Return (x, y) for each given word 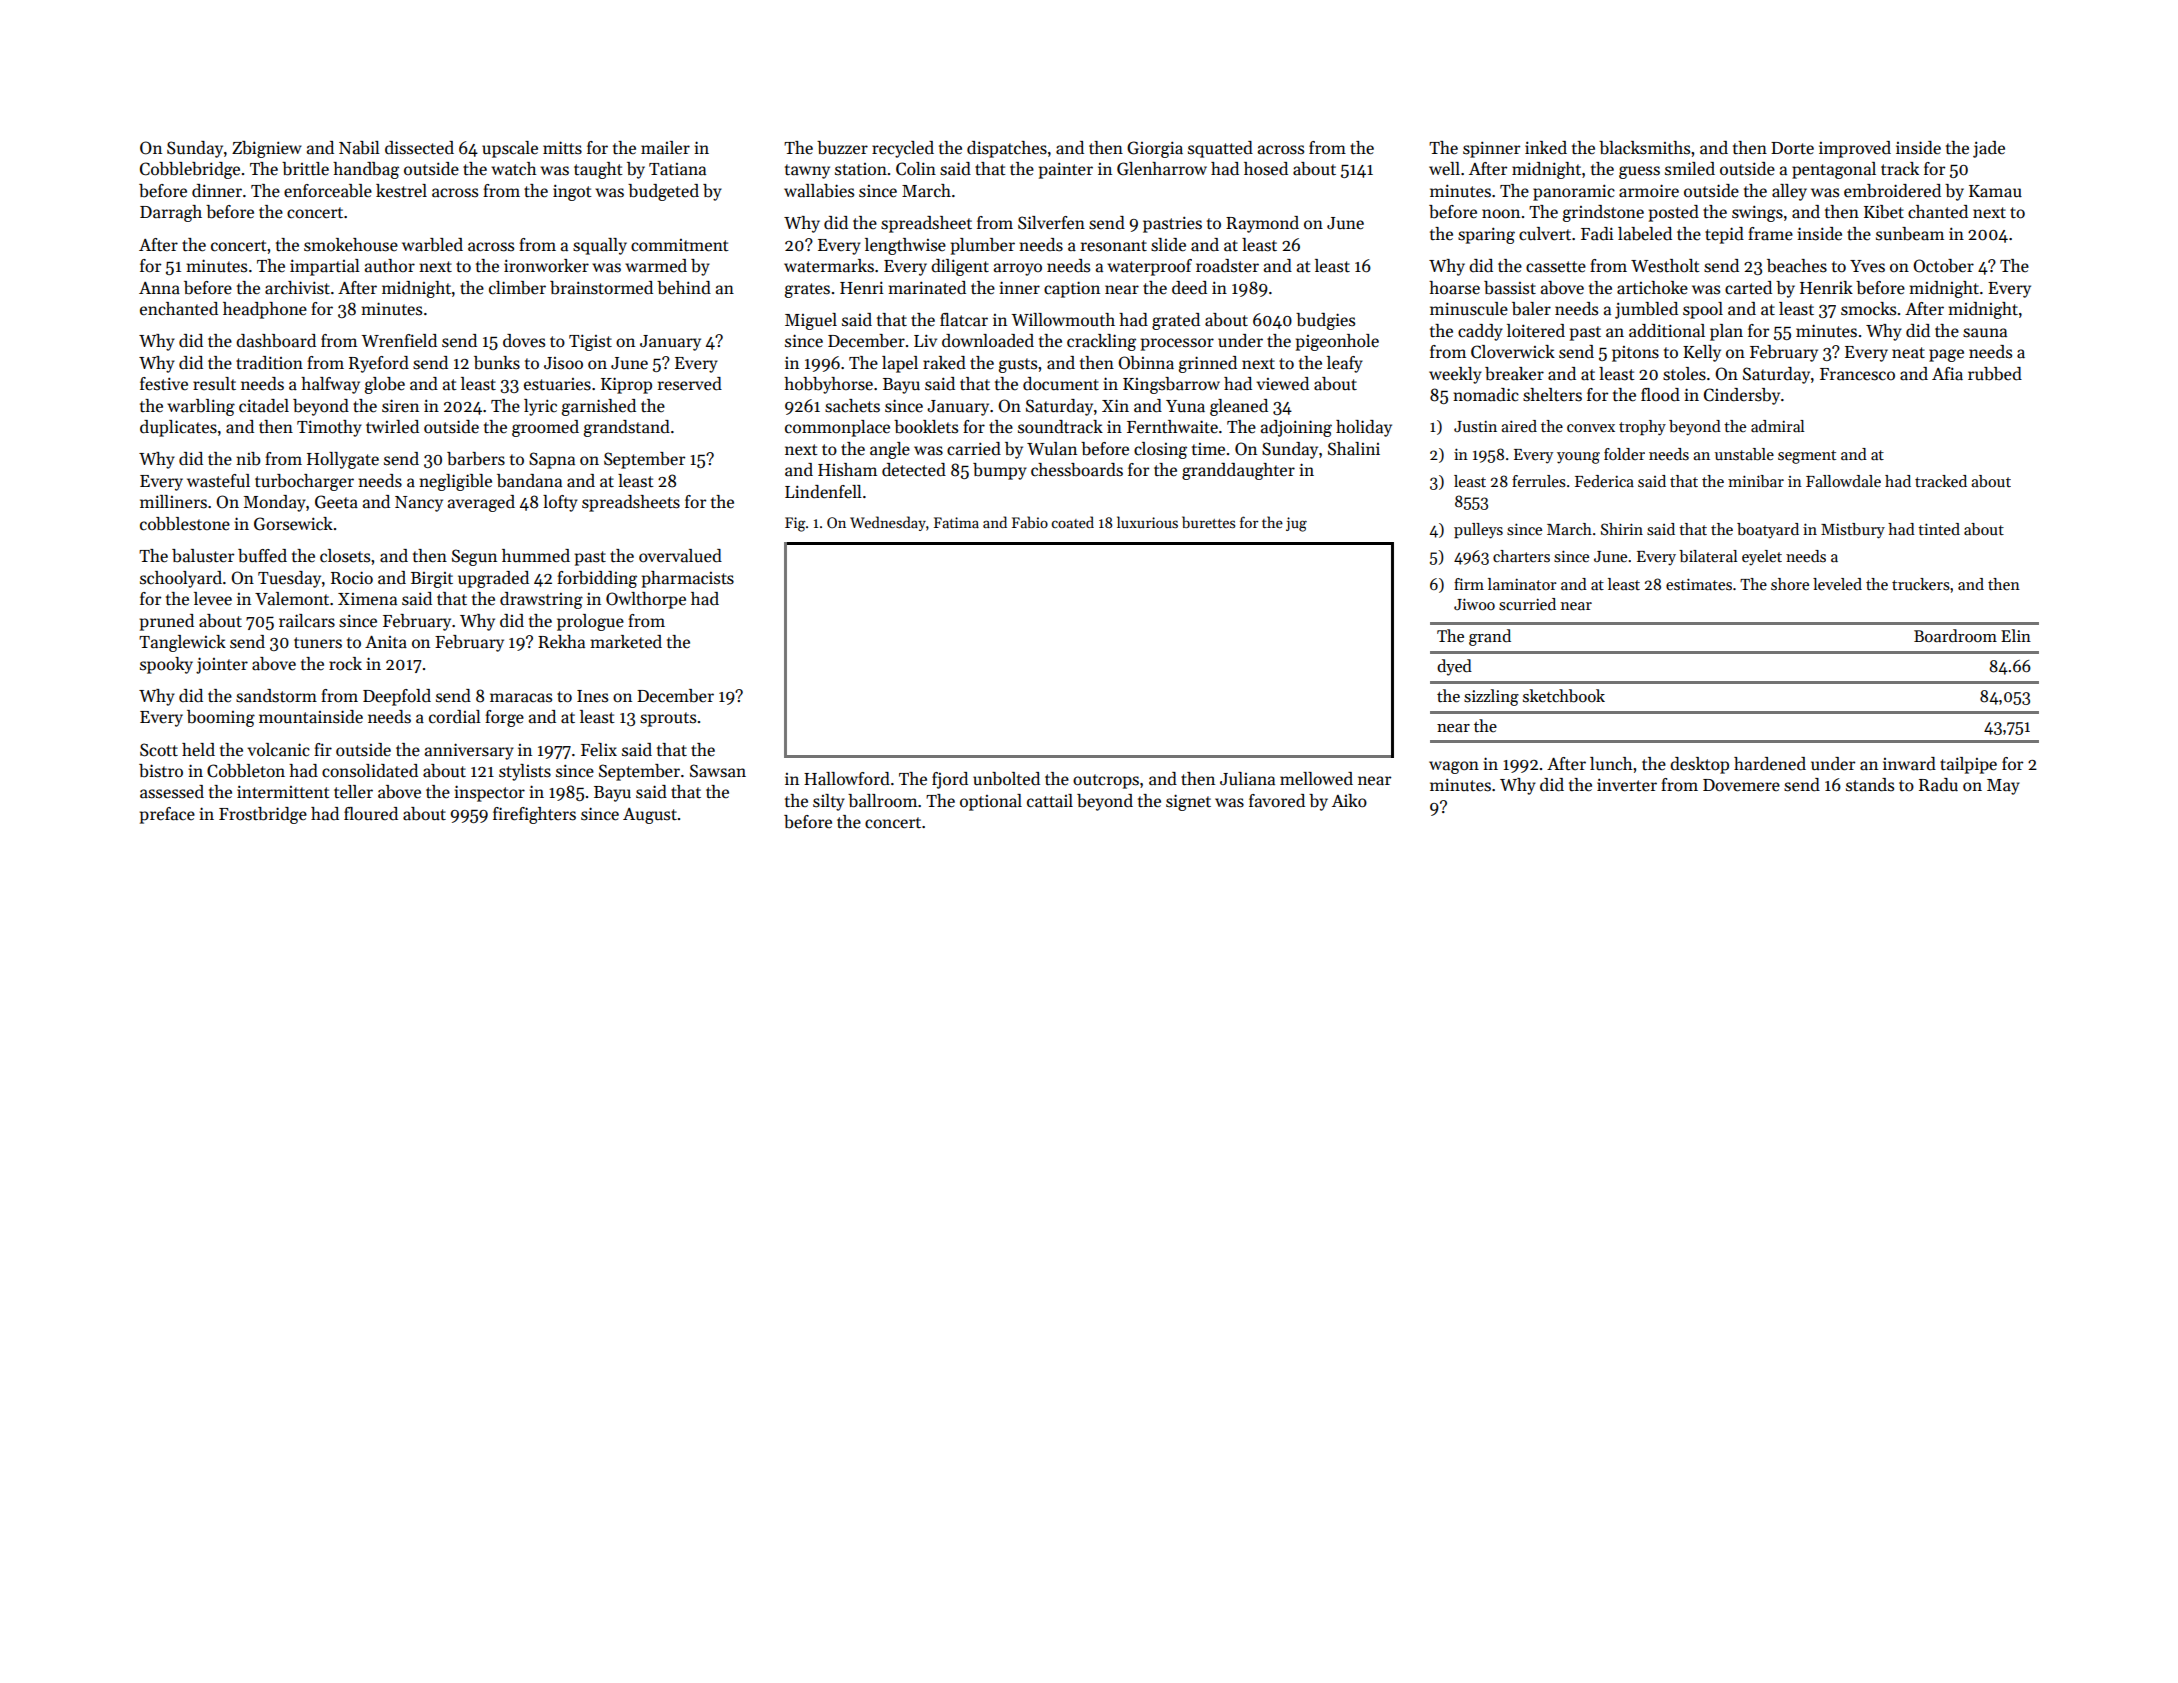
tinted (1939, 529)
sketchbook (1564, 696)
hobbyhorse (828, 385)
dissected (419, 148)
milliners (173, 502)
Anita (386, 642)
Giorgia (1155, 149)
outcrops (1106, 781)
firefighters (534, 815)
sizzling (1491, 697)
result (214, 384)
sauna (1985, 333)
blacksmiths (1644, 148)
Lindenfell (823, 492)
